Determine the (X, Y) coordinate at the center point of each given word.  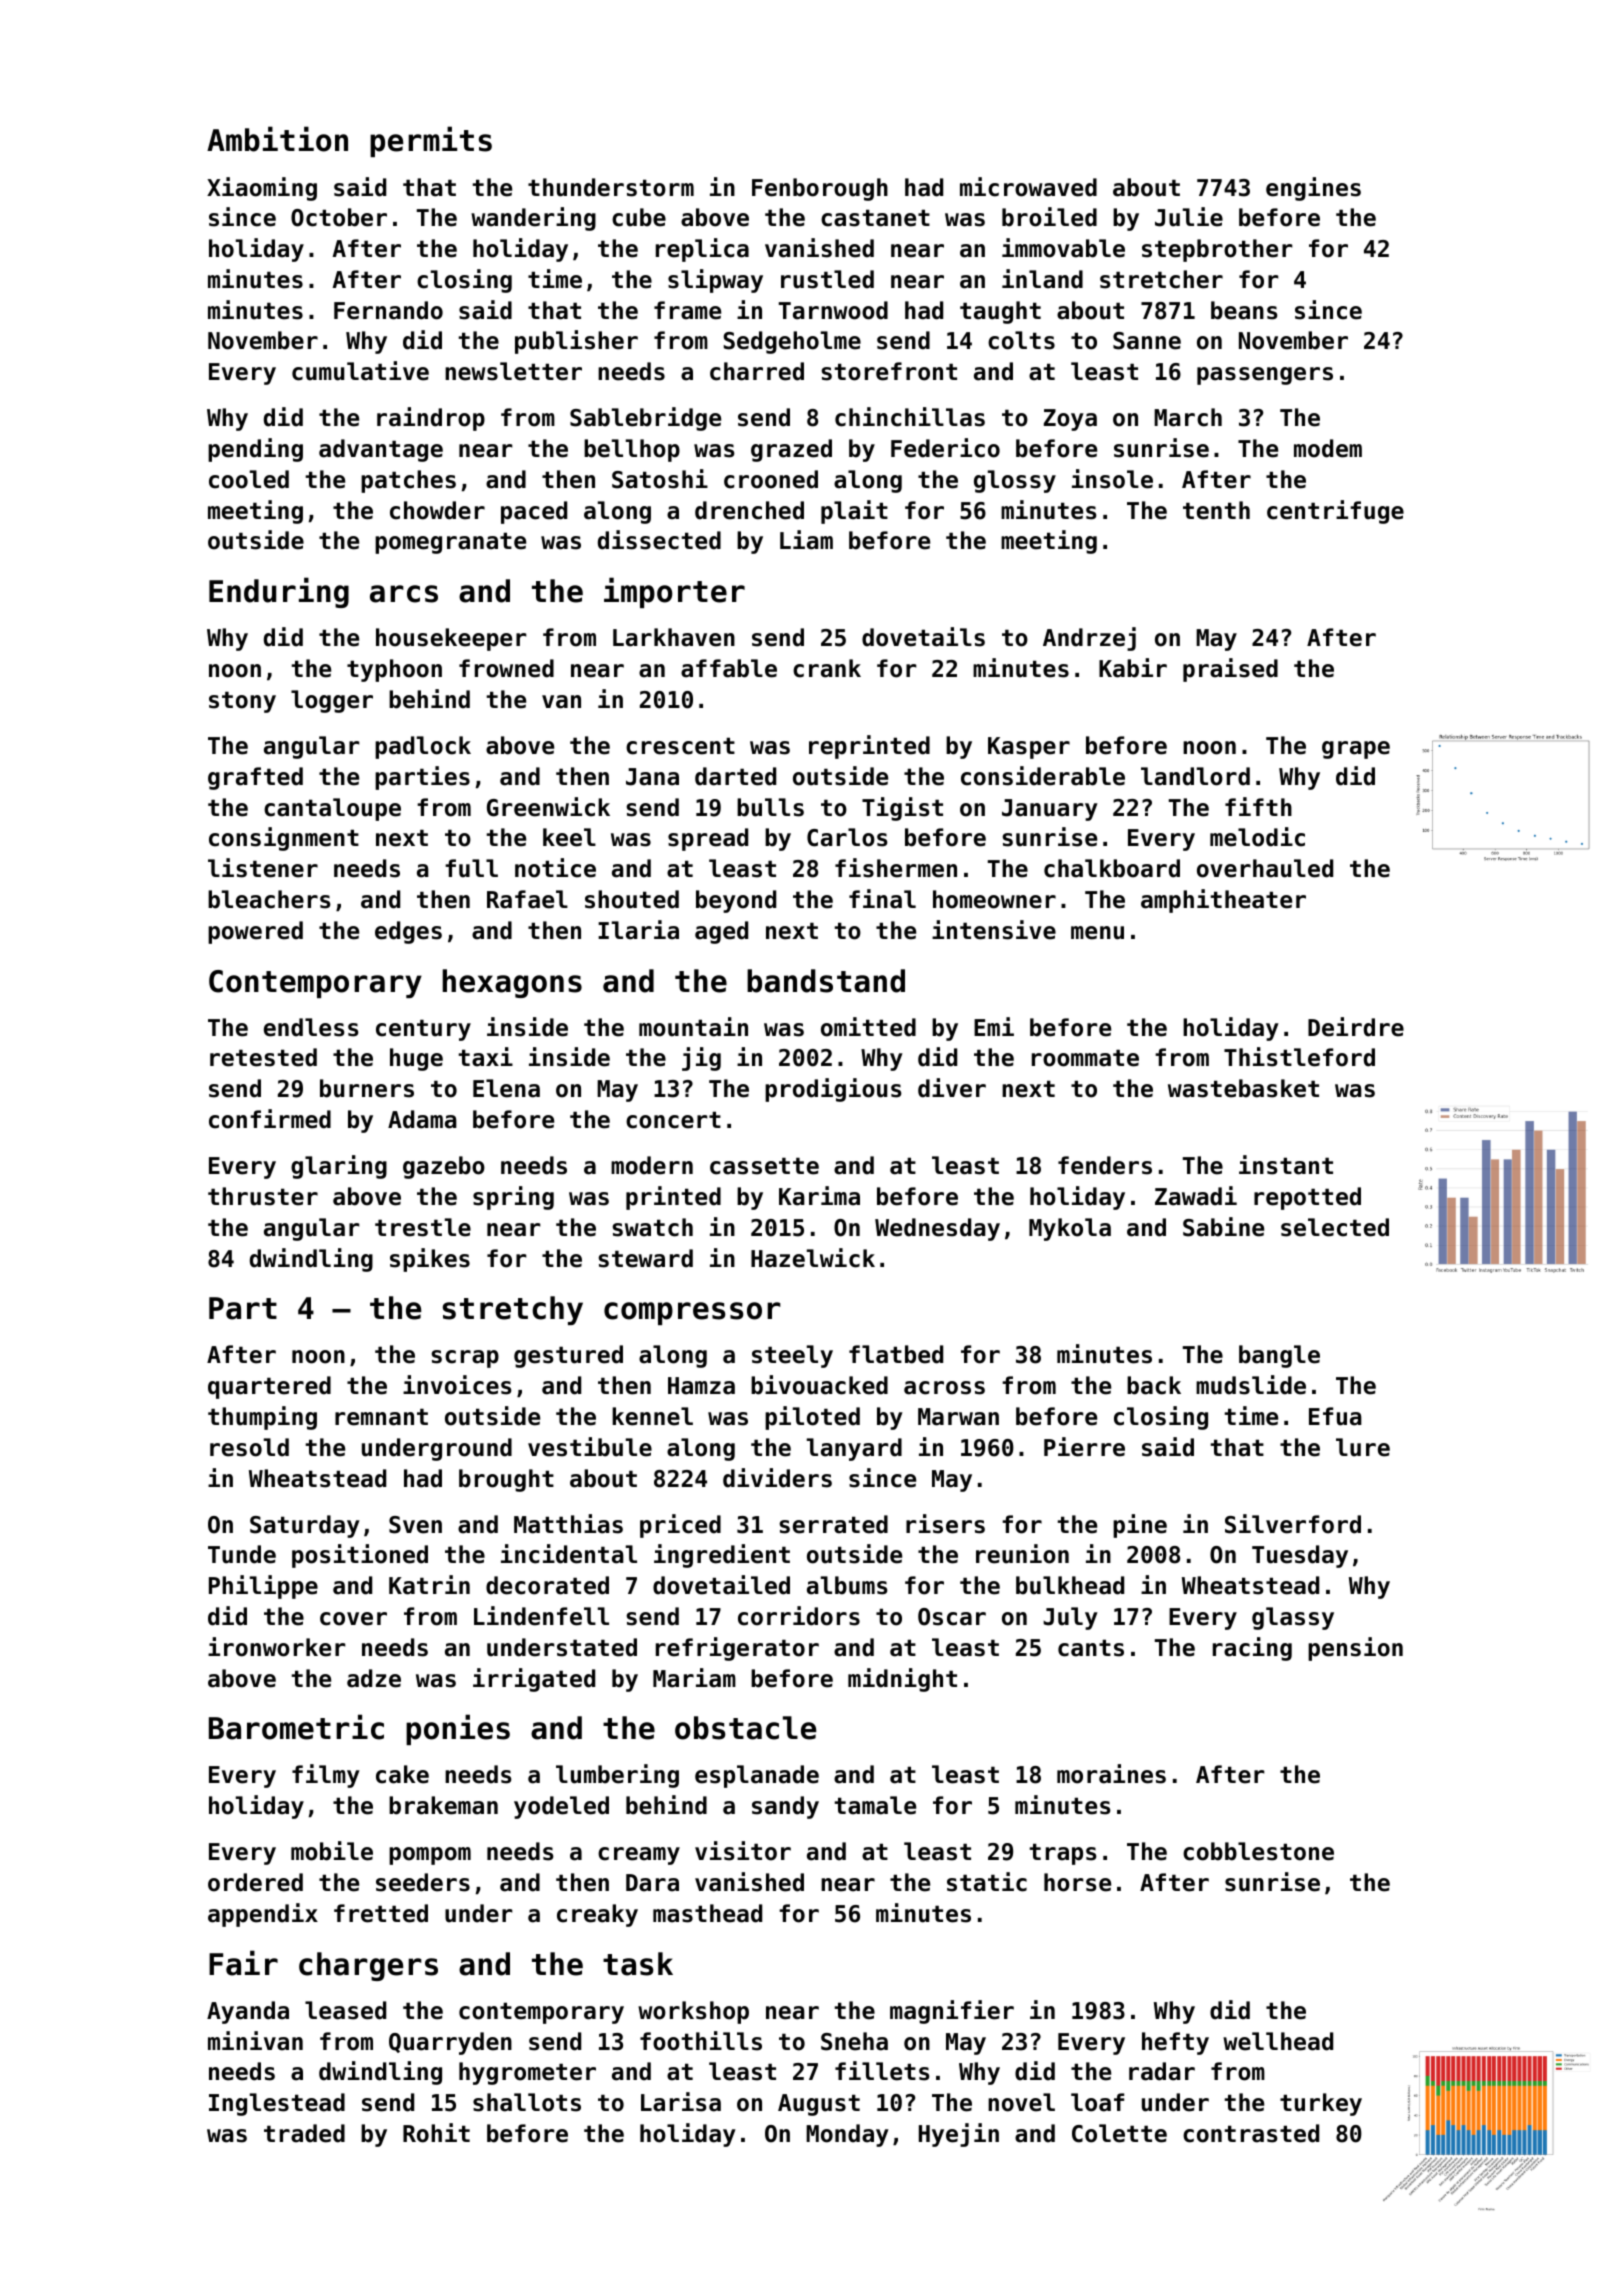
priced (680, 1526)
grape (1356, 750)
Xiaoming (262, 189)
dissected (659, 540)
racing (1252, 1649)
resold (249, 1447)
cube (639, 217)
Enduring (279, 592)
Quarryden (450, 2043)
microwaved (1028, 187)
